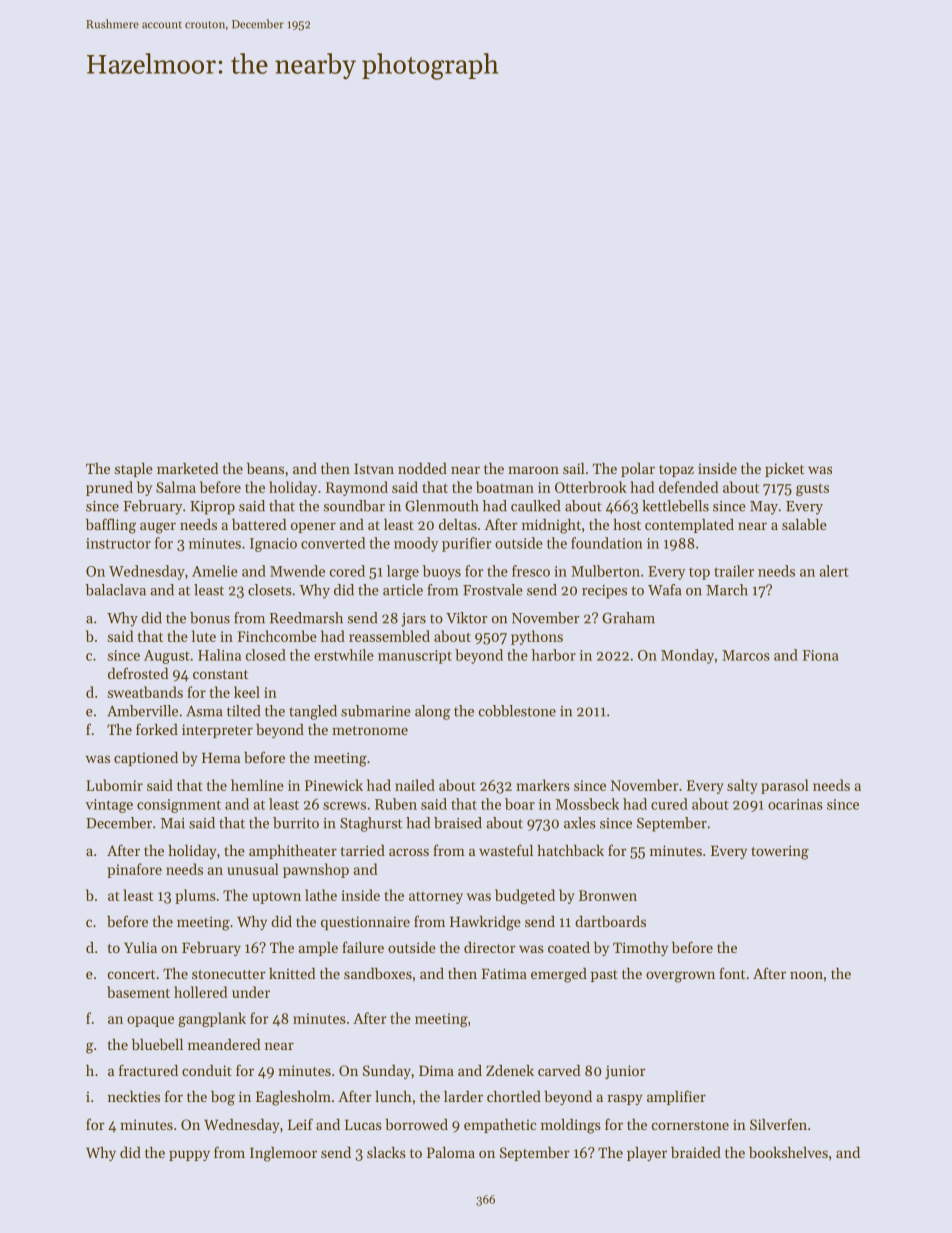  I want to click on Mai, so click(173, 823).
